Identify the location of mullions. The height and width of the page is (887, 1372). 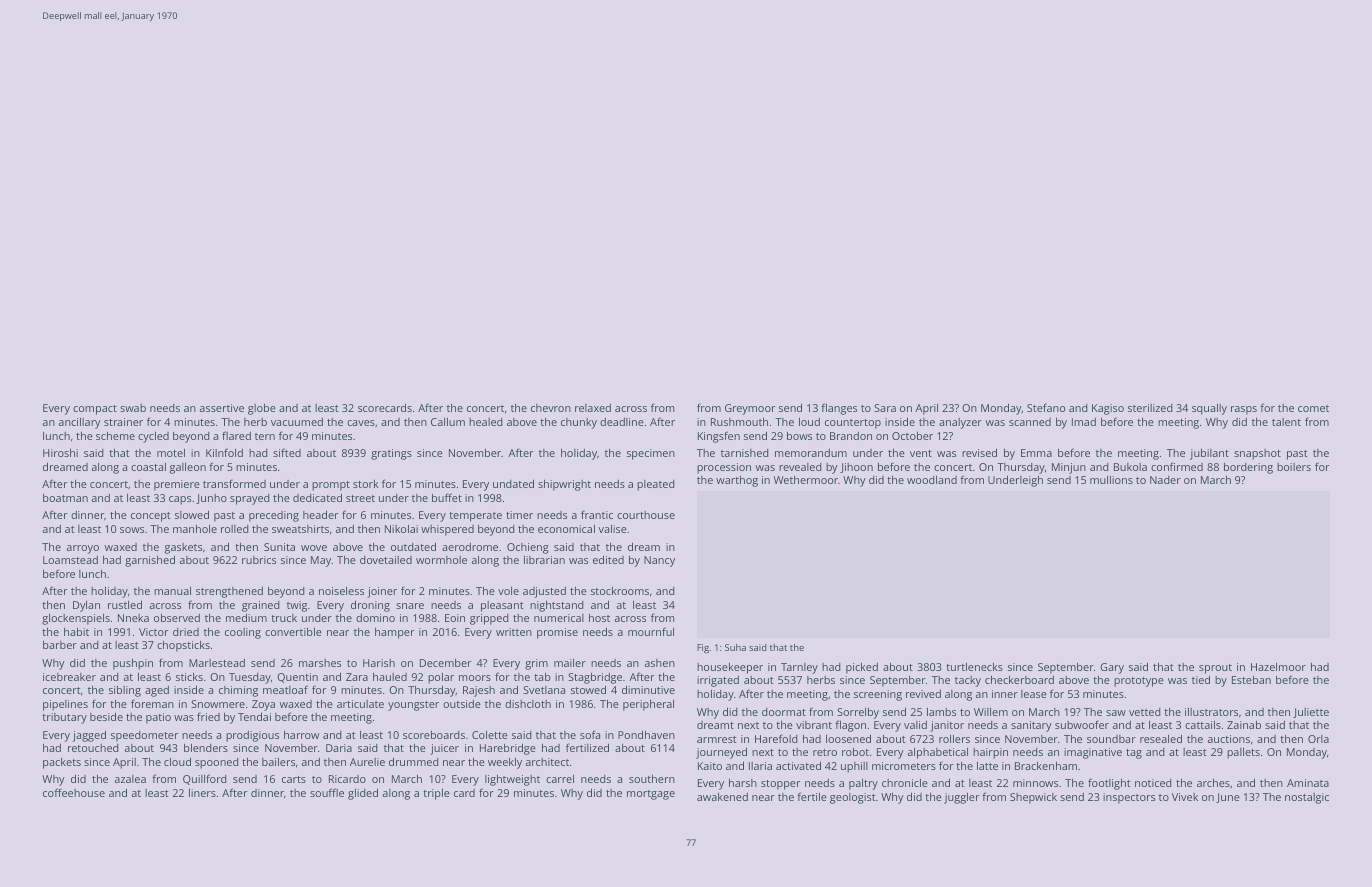
(1111, 480).
